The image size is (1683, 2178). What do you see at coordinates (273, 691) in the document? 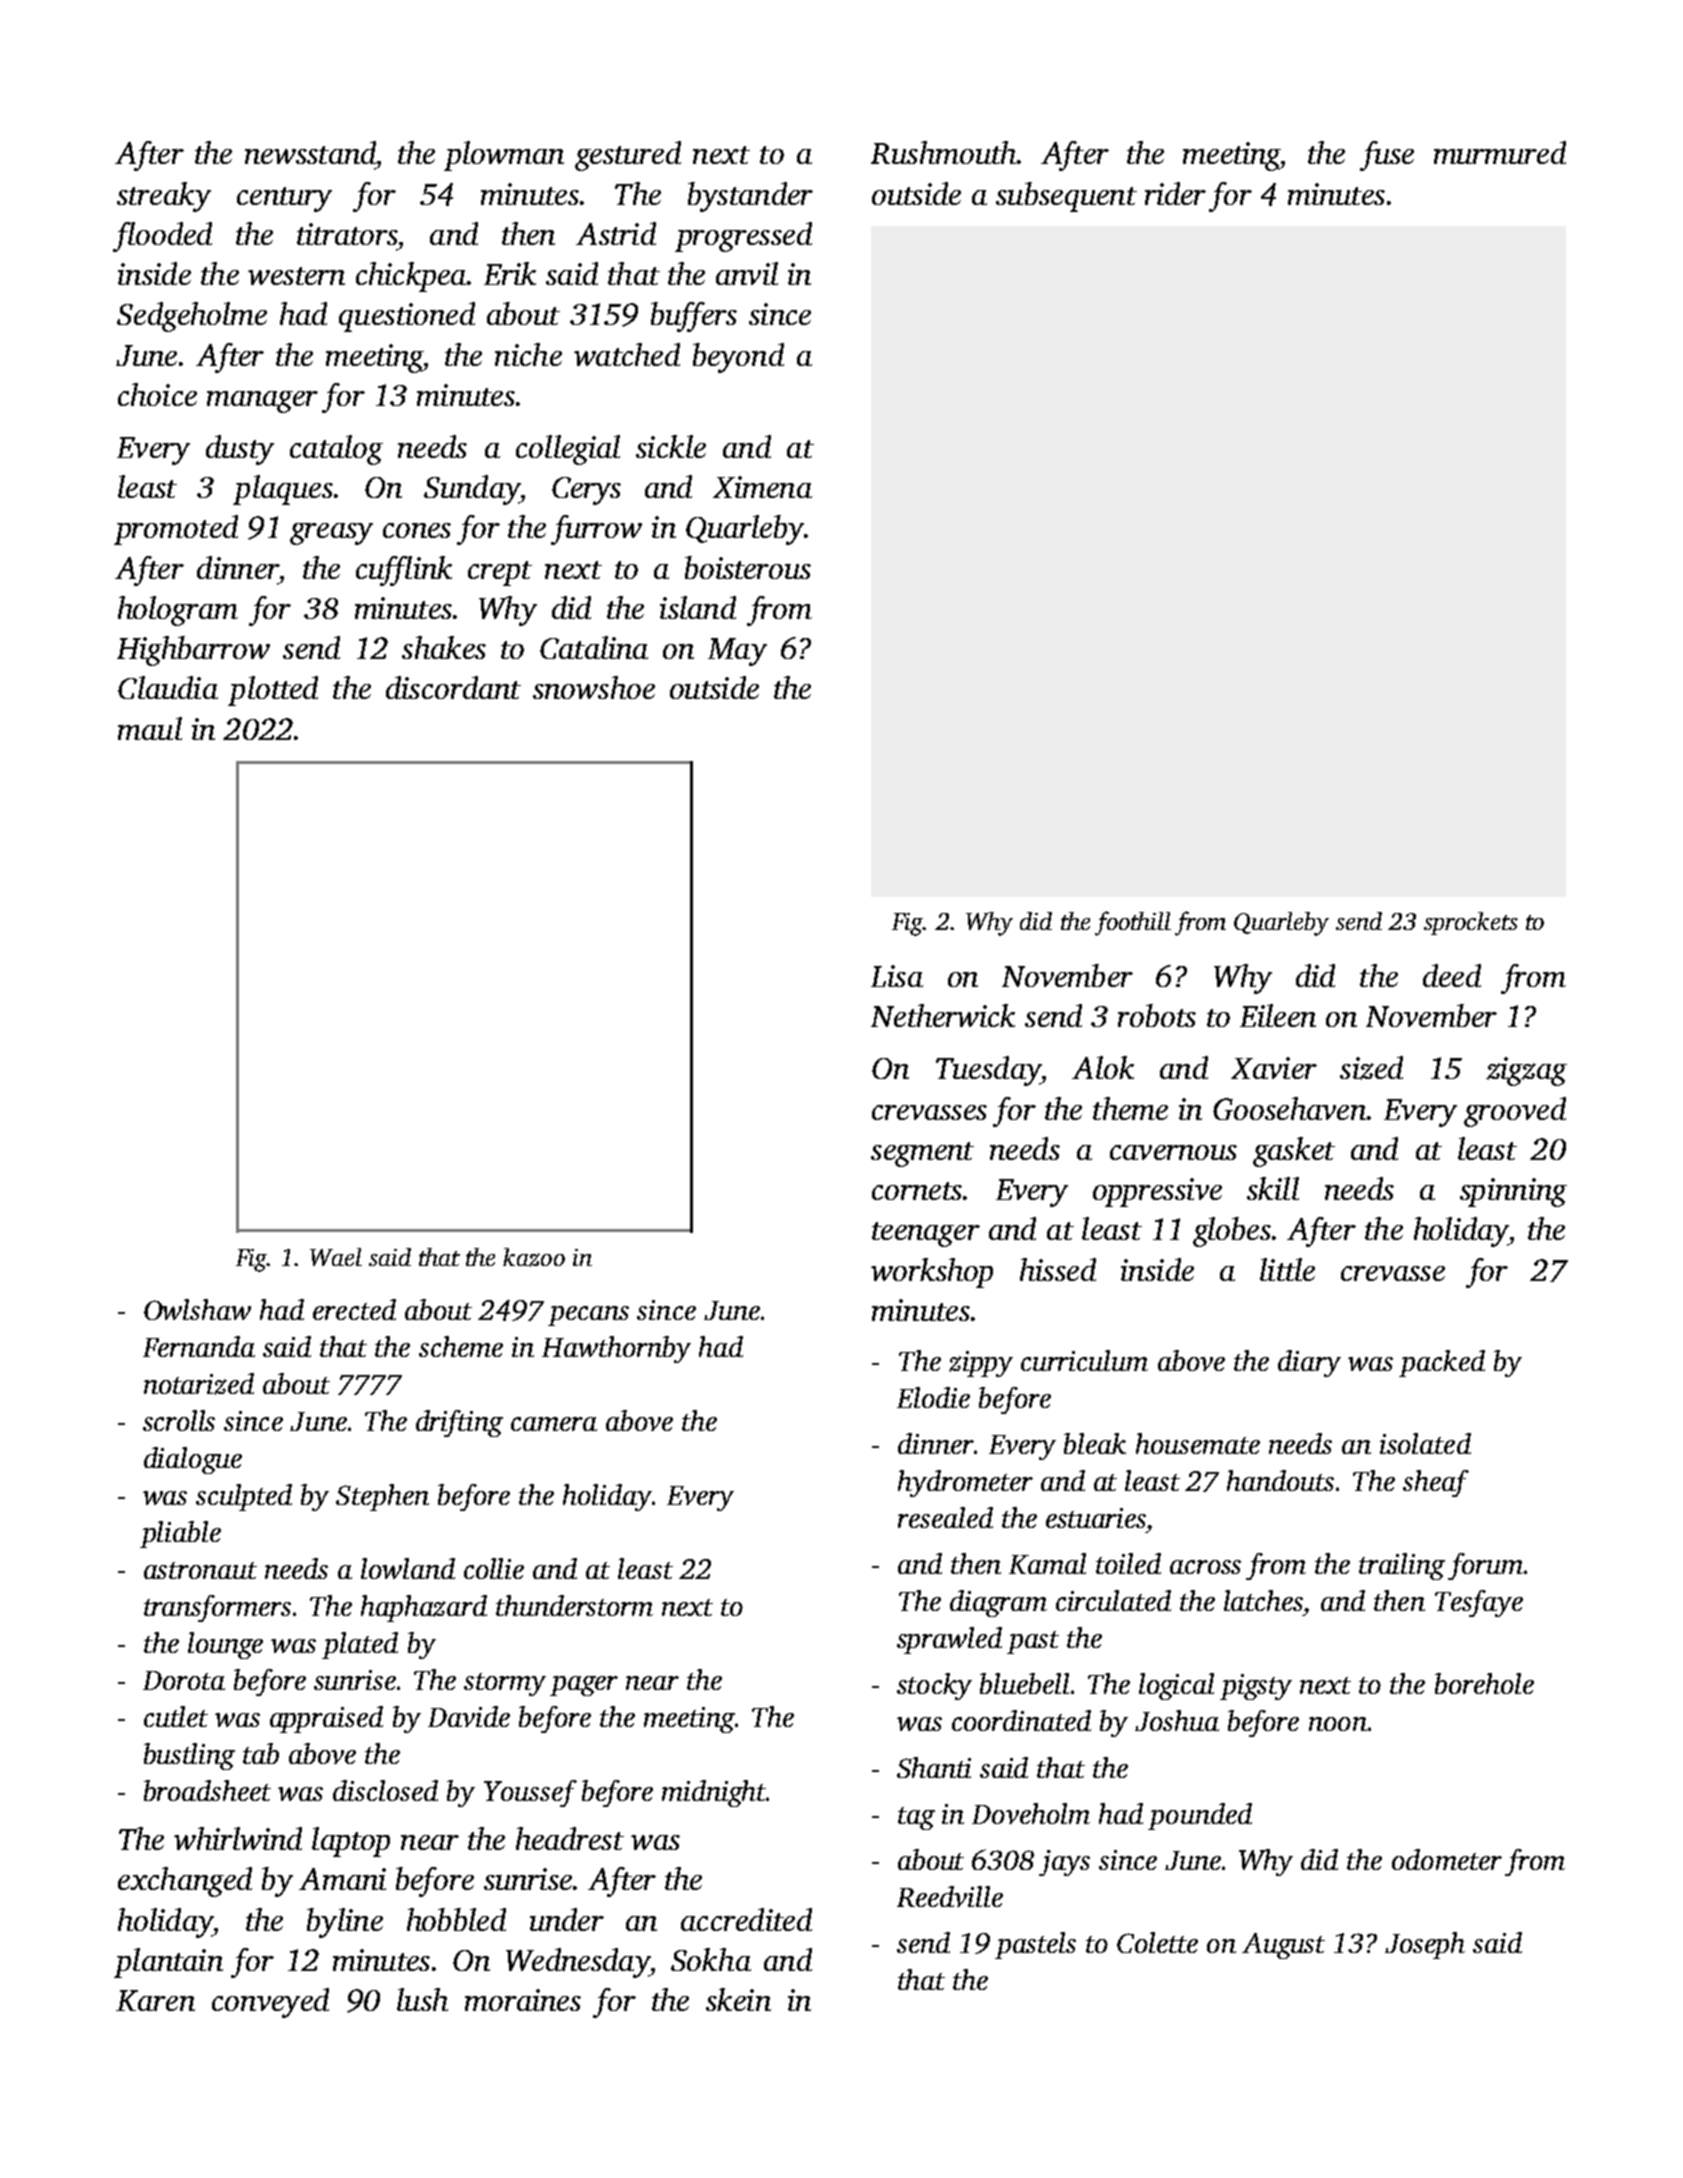
I see `plotted` at bounding box center [273, 691].
